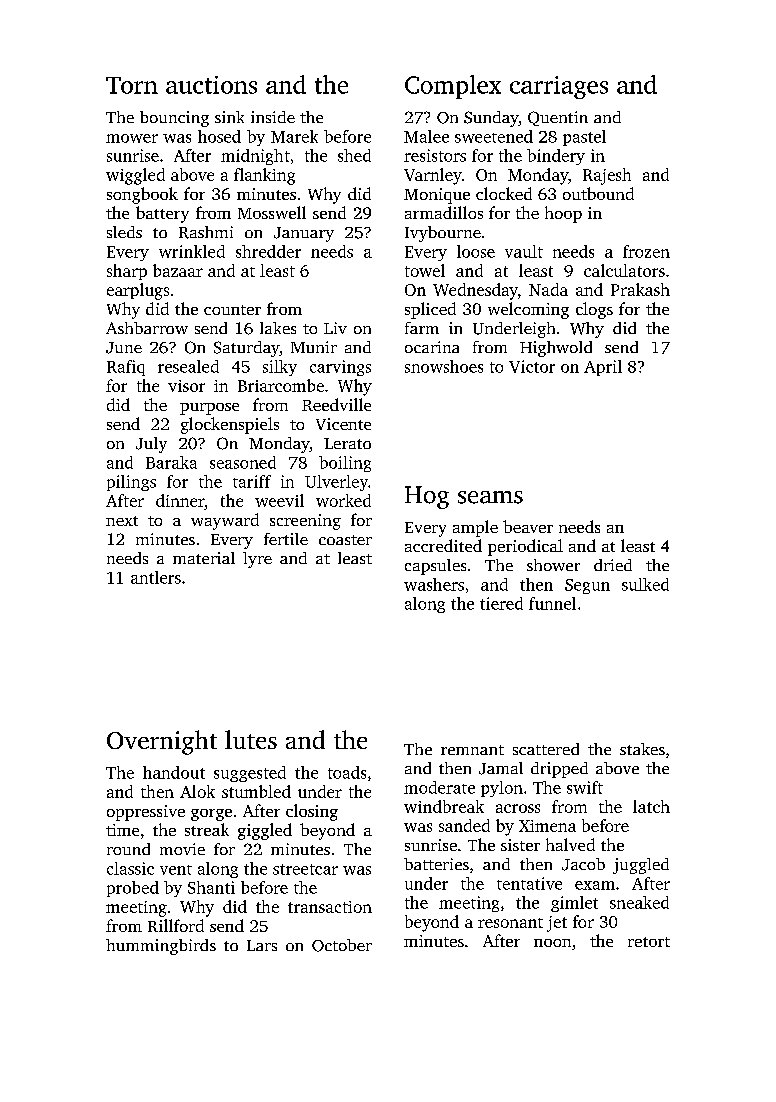 The height and width of the page is (1102, 776). I want to click on carriages, so click(559, 87).
